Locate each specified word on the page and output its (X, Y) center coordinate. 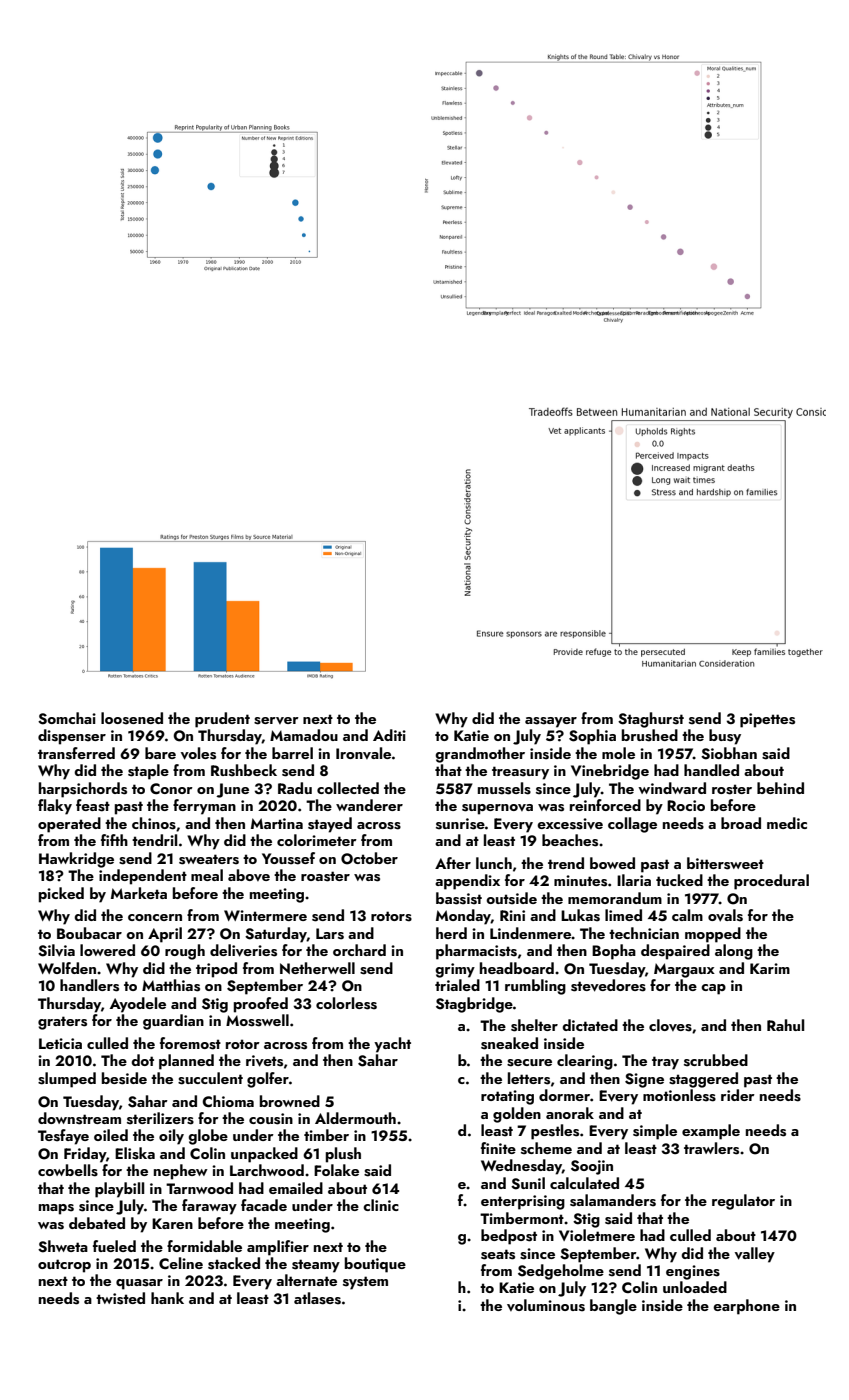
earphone (746, 1307)
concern (155, 917)
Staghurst (651, 720)
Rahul (785, 1025)
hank (167, 1298)
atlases (317, 1298)
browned (290, 1101)
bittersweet (725, 863)
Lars (330, 934)
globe (208, 1137)
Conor (171, 788)
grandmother (480, 755)
